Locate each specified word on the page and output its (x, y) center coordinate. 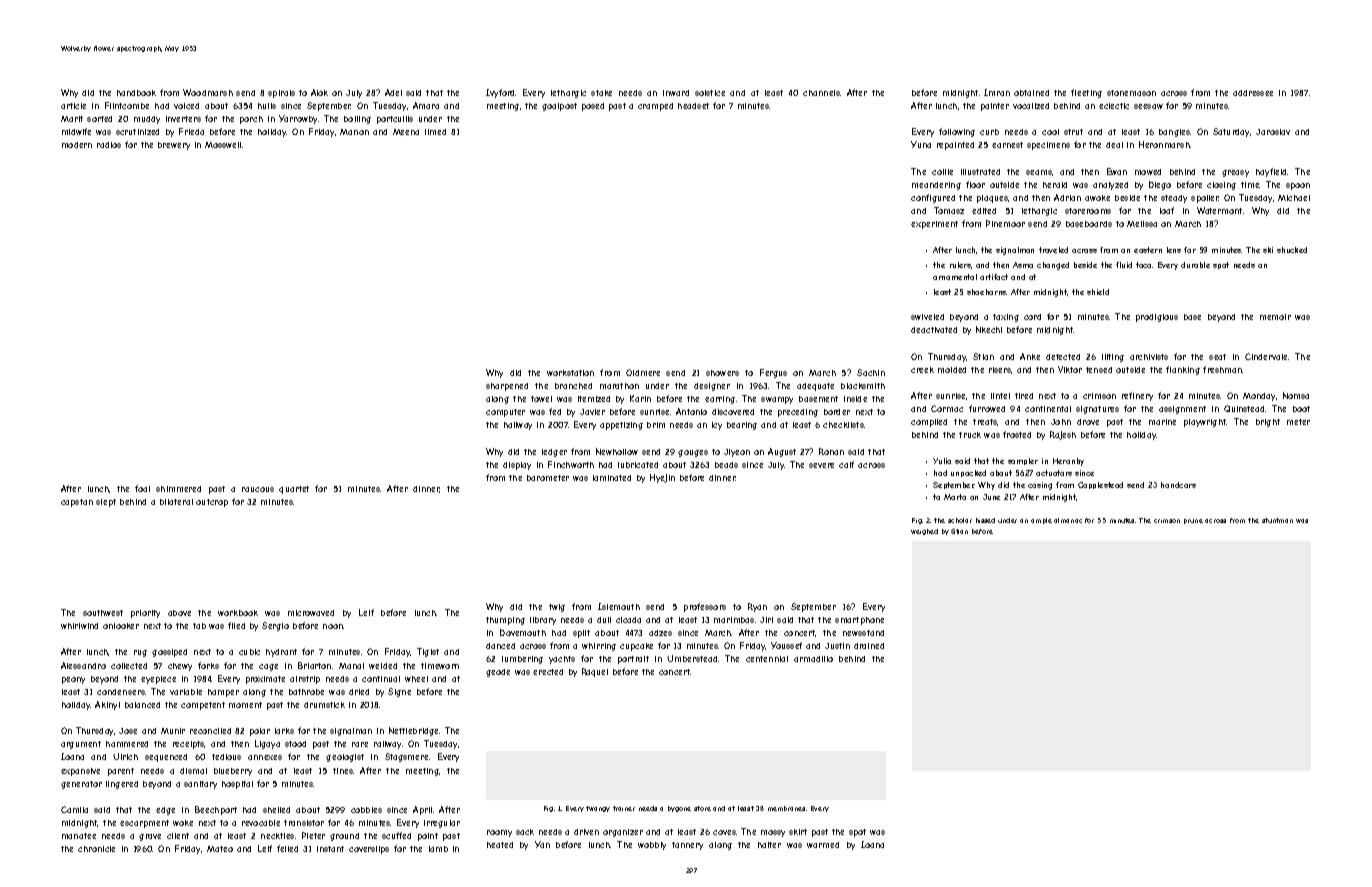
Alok (319, 92)
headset (693, 106)
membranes (786, 808)
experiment (934, 225)
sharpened (507, 387)
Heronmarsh (1164, 144)
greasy (1235, 173)
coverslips (369, 850)
